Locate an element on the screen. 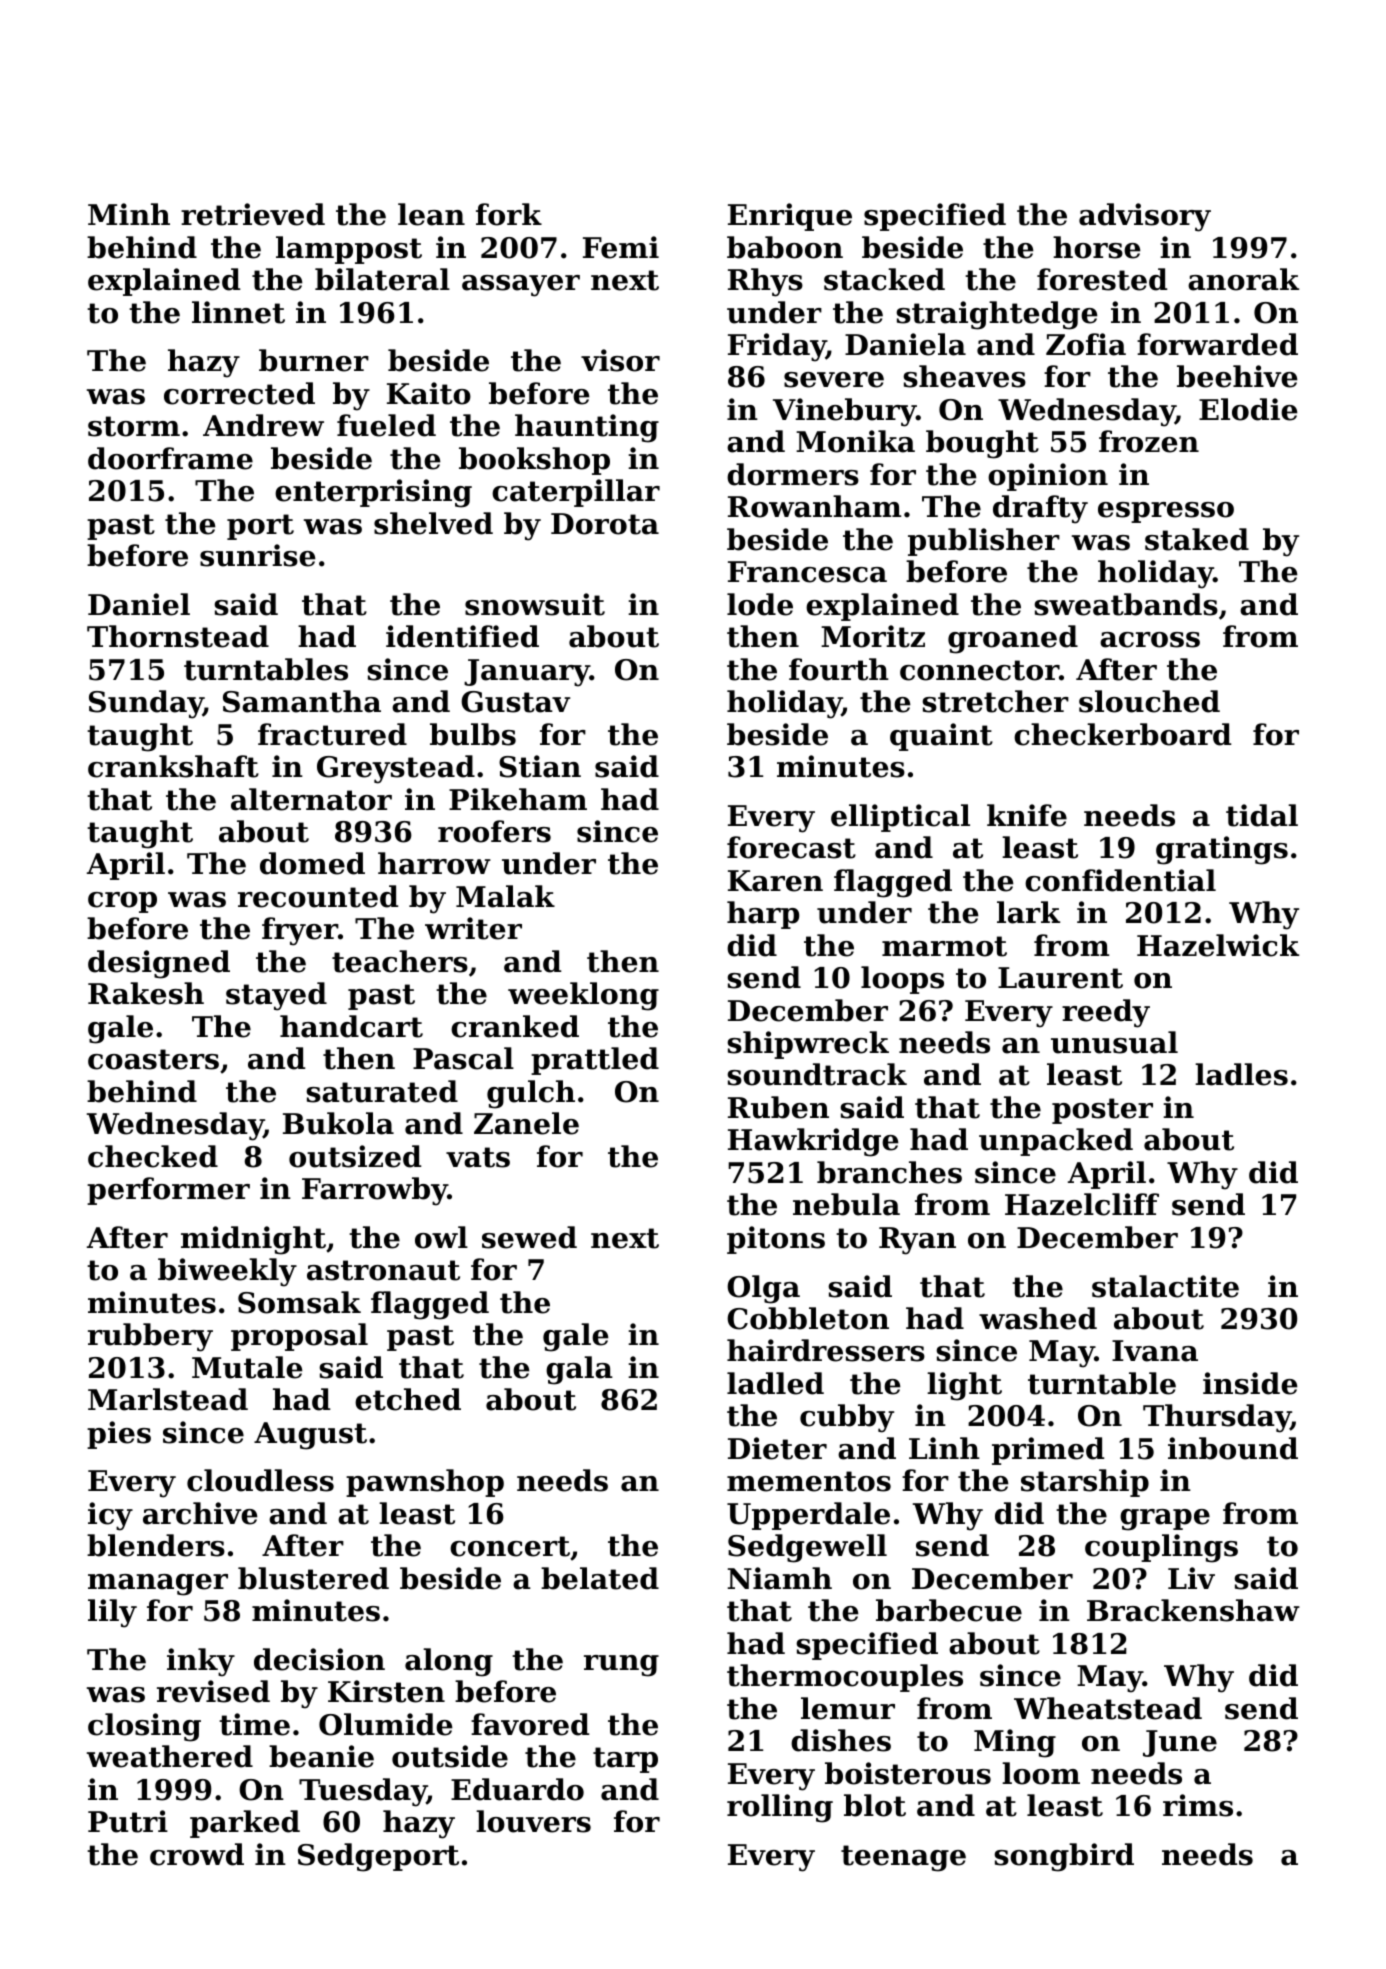  crowd is located at coordinates (197, 1854).
